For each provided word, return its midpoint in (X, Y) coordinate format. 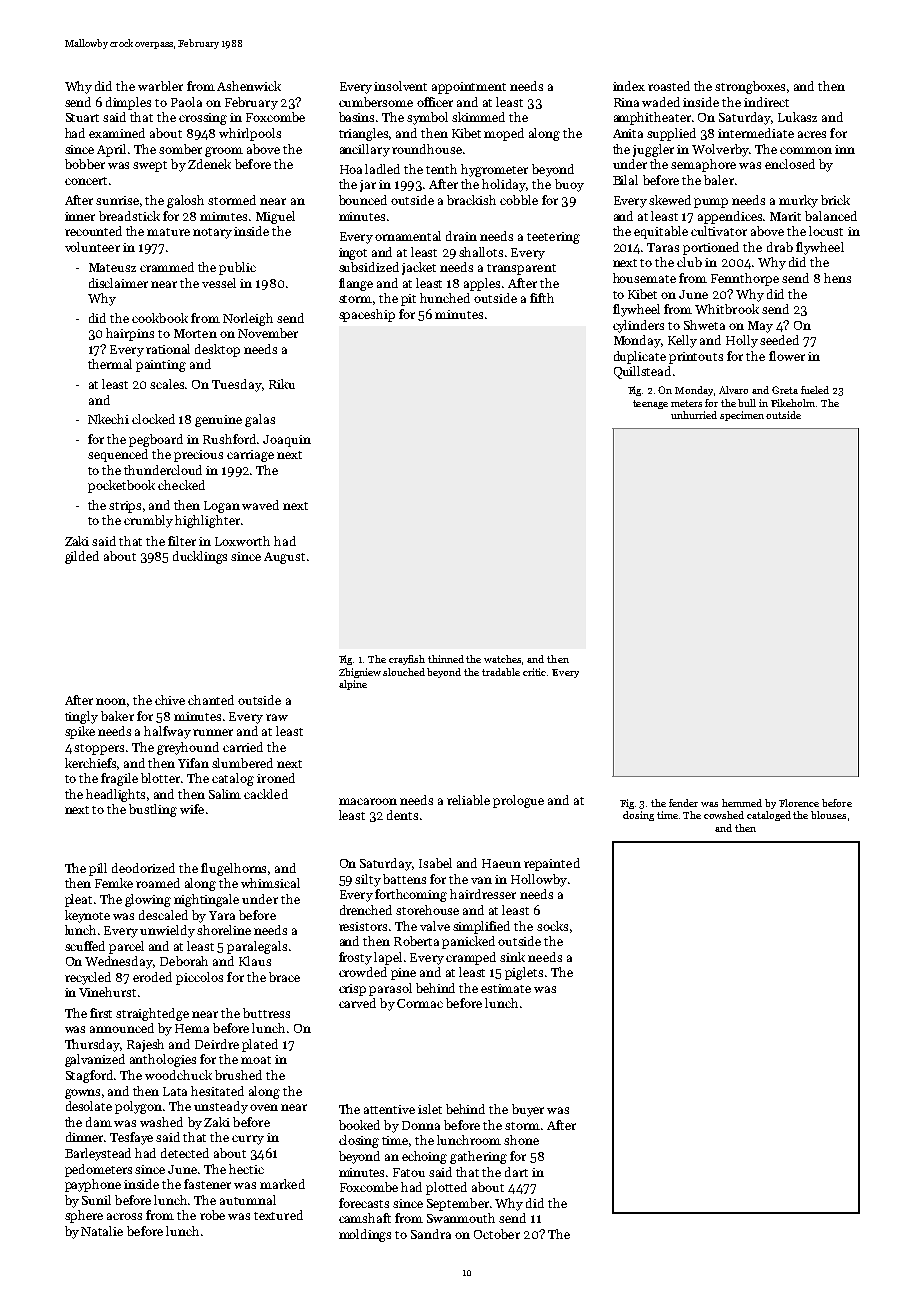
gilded (82, 557)
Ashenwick (249, 86)
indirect (766, 102)
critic (534, 672)
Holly (742, 341)
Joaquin (287, 441)
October (497, 1234)
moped (504, 134)
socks (552, 926)
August (284, 558)
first (101, 1013)
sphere (84, 1216)
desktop (217, 350)
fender (683, 803)
